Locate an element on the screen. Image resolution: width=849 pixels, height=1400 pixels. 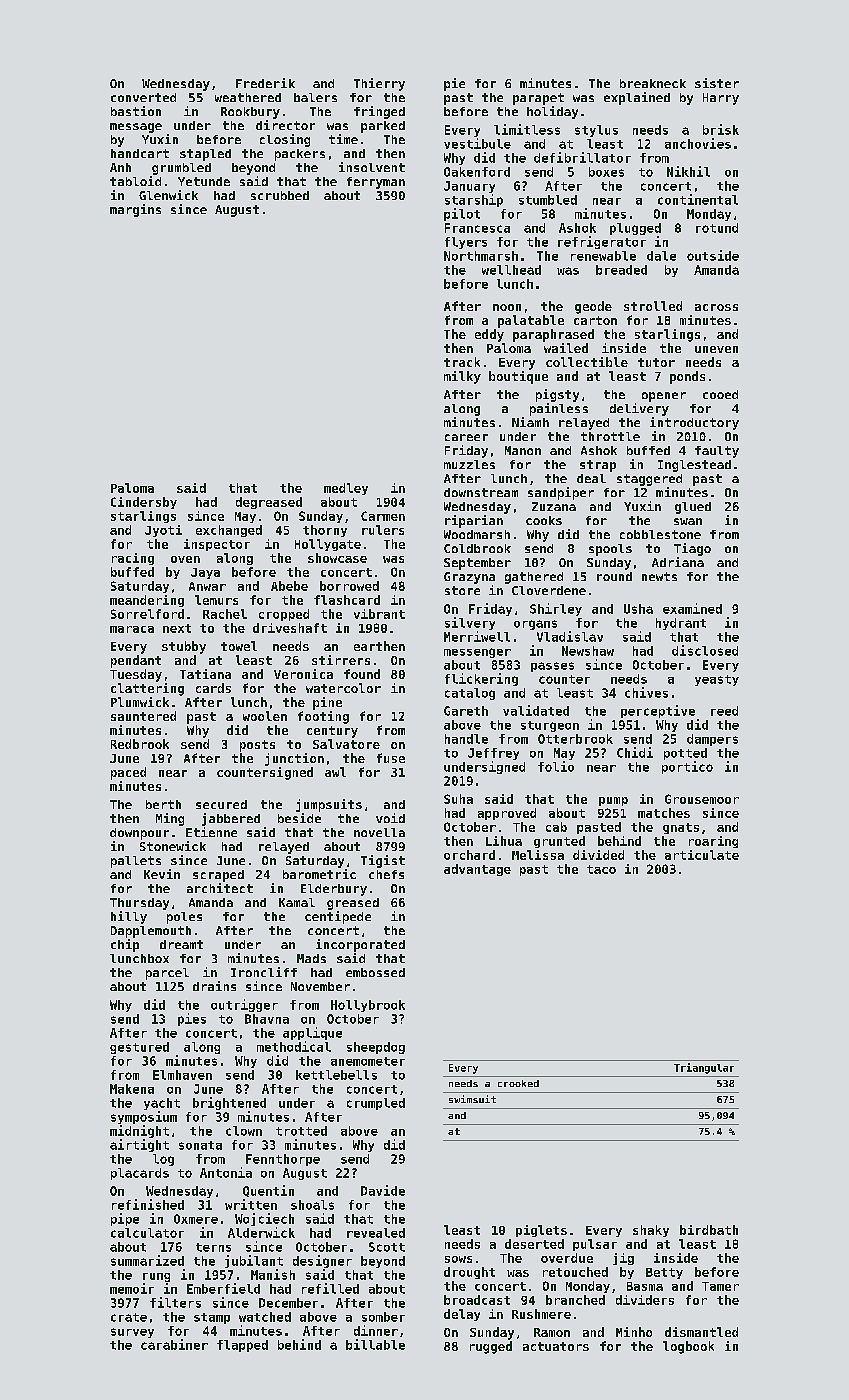
advantage is located at coordinates (477, 870).
